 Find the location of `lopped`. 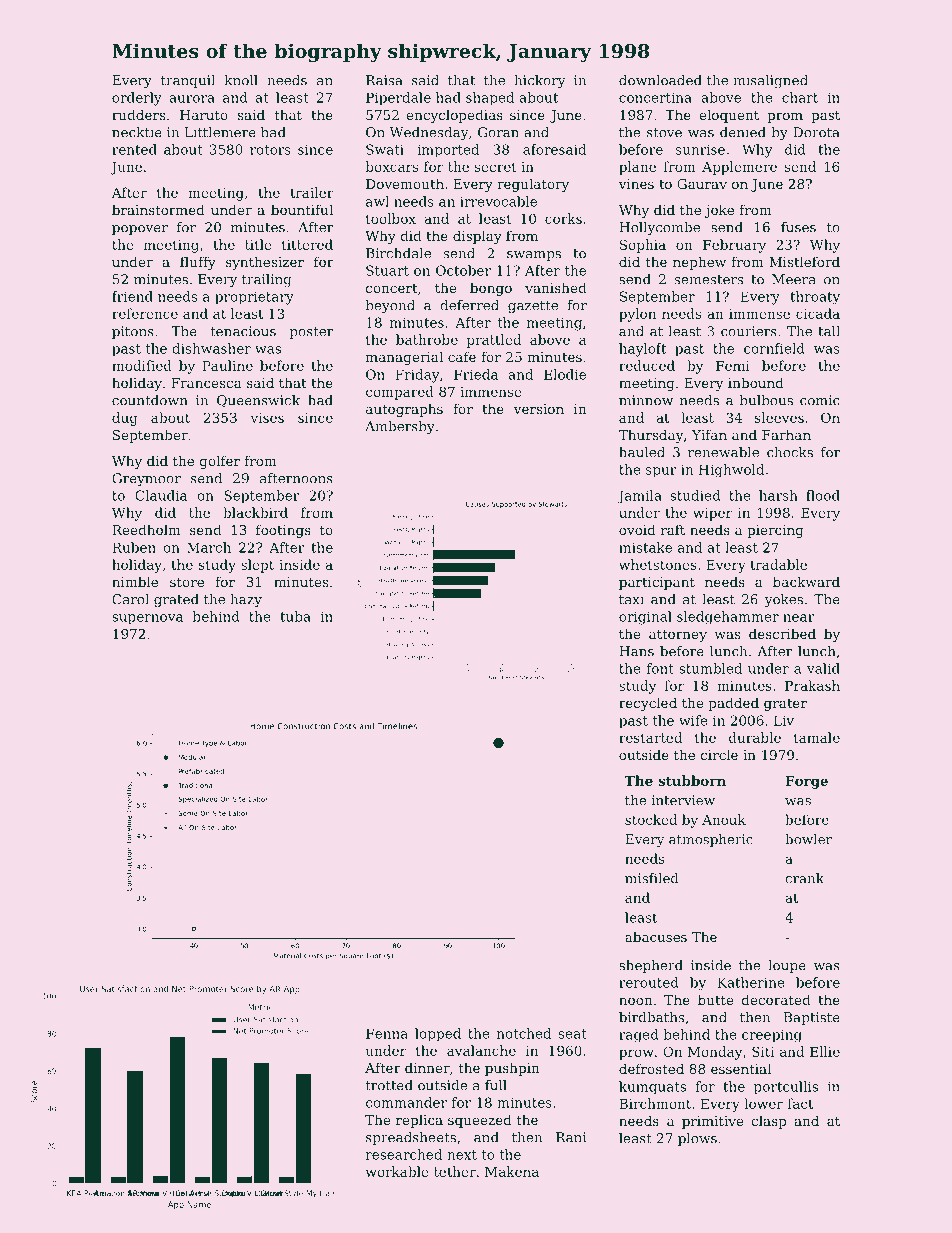

lopped is located at coordinates (438, 1035).
